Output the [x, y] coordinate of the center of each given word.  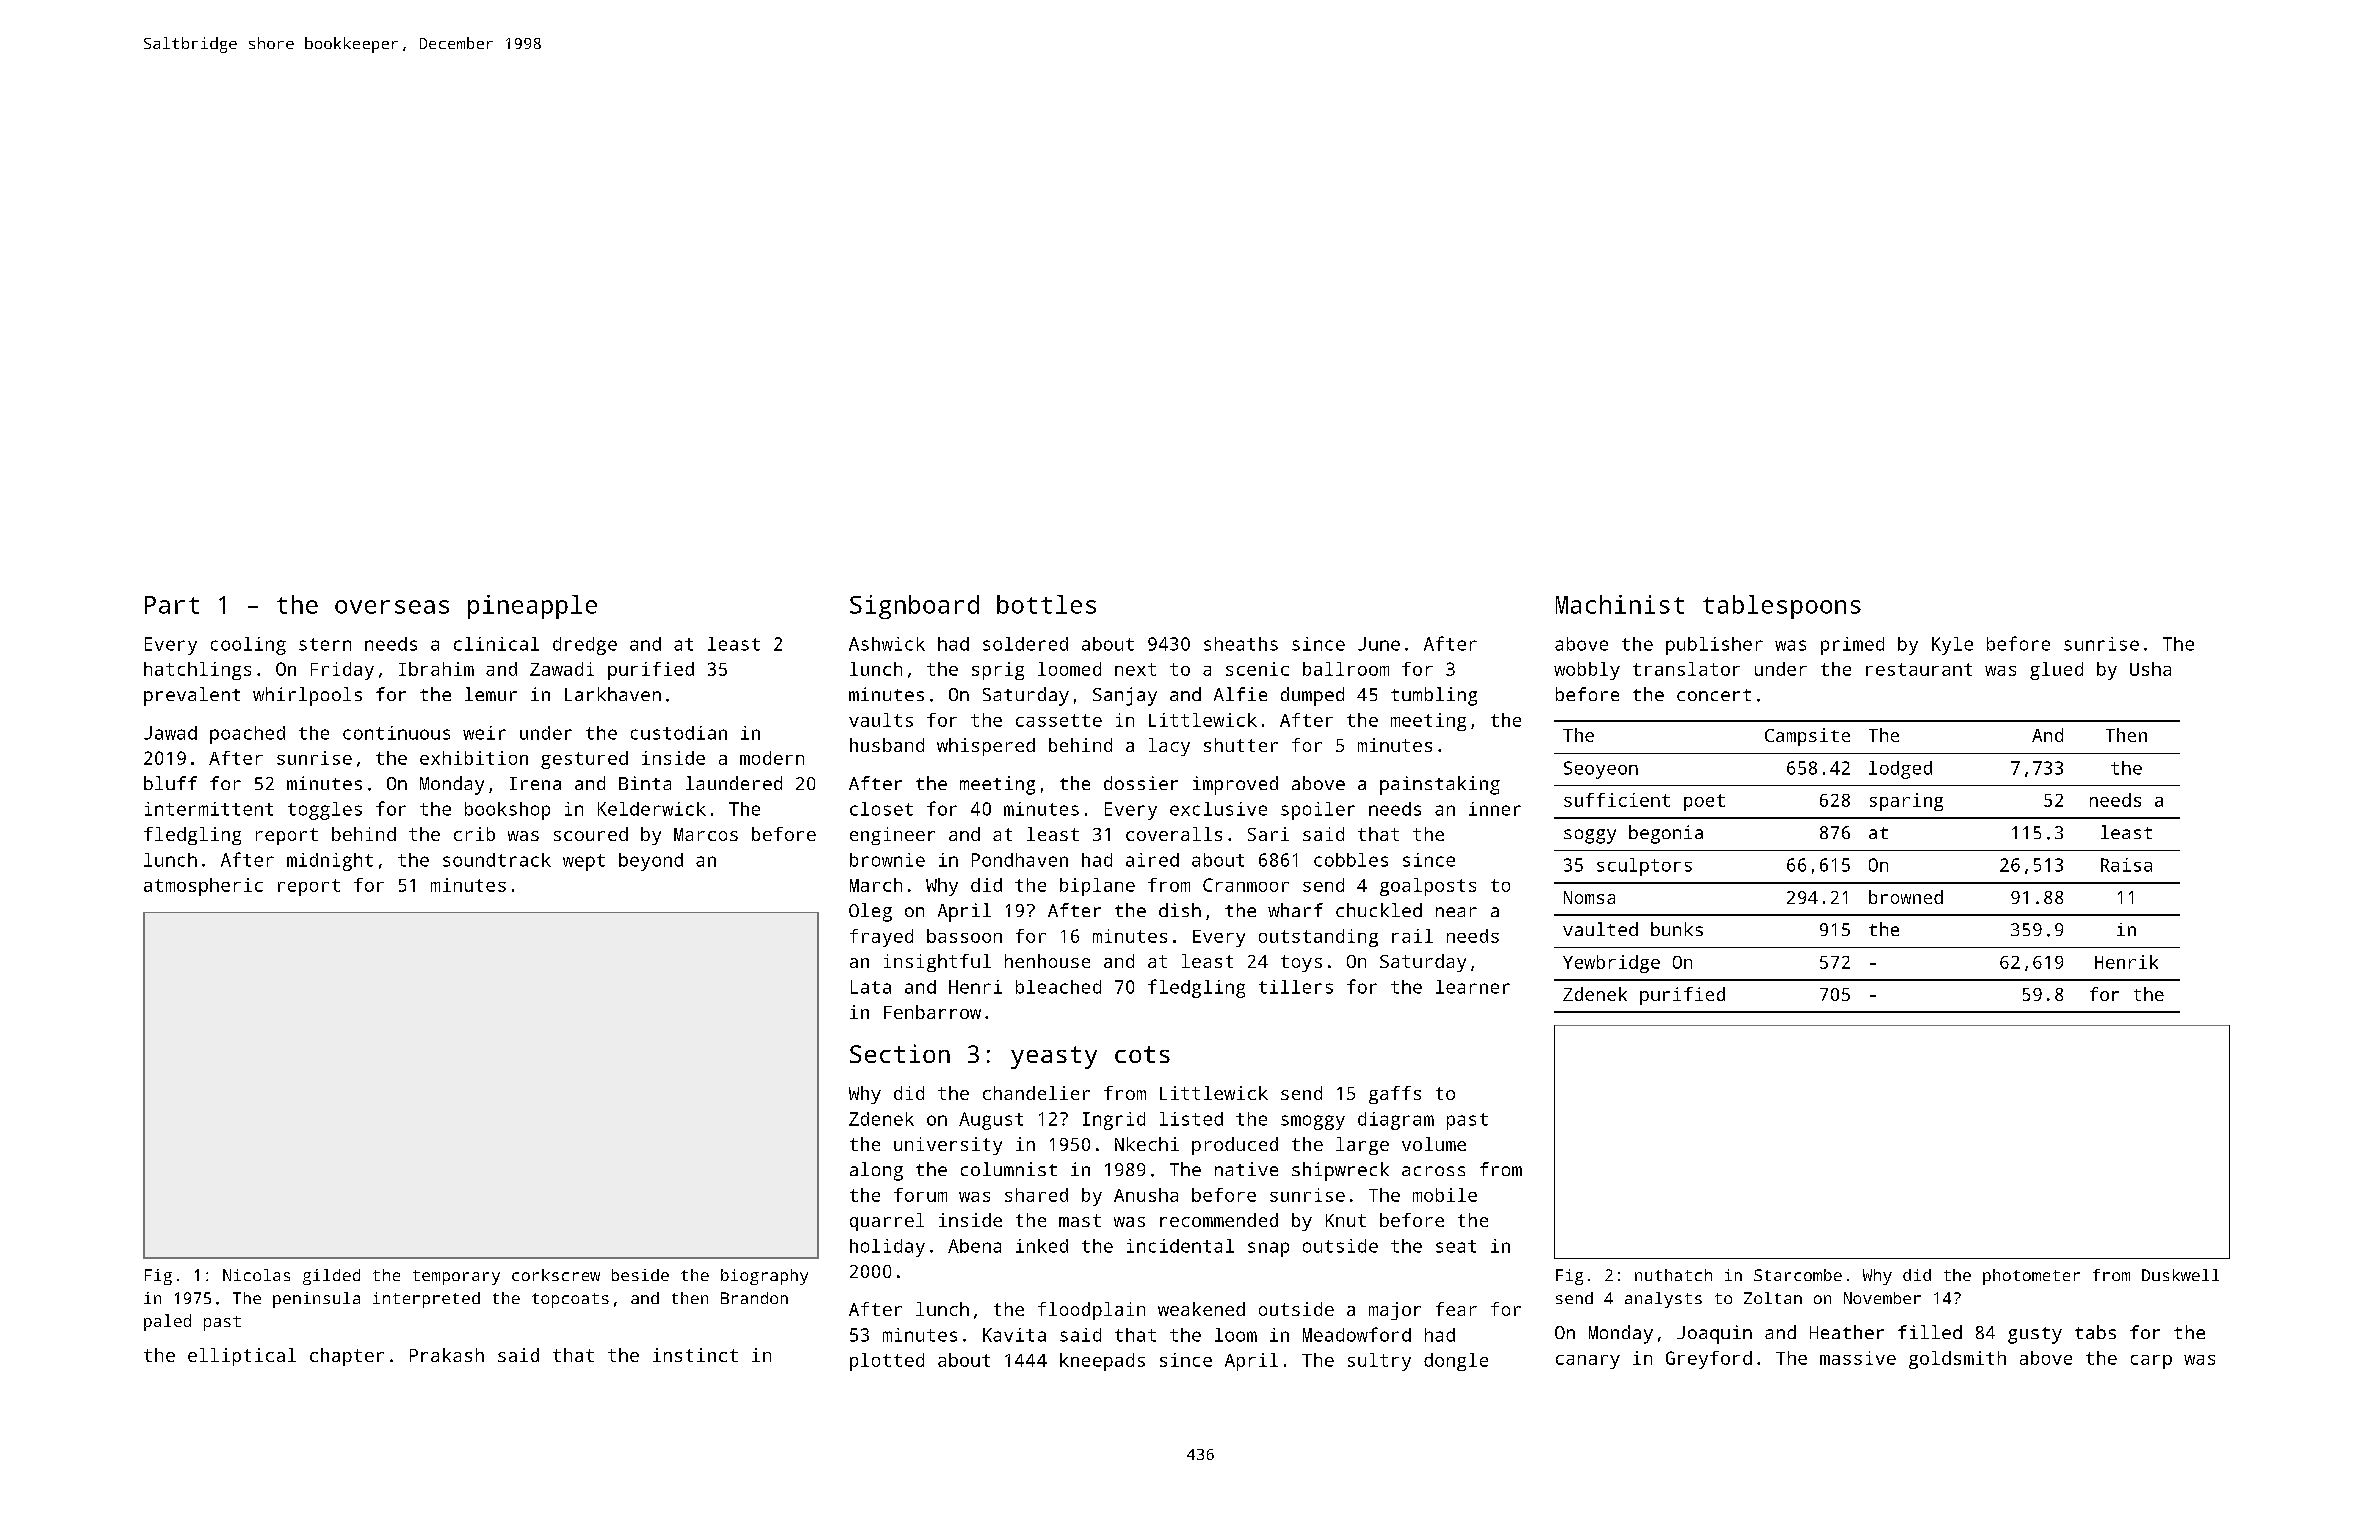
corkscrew [556, 1275]
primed [1852, 646]
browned [1906, 897]
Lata [871, 987]
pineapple [532, 607]
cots [1142, 1054]
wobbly [1587, 671]
